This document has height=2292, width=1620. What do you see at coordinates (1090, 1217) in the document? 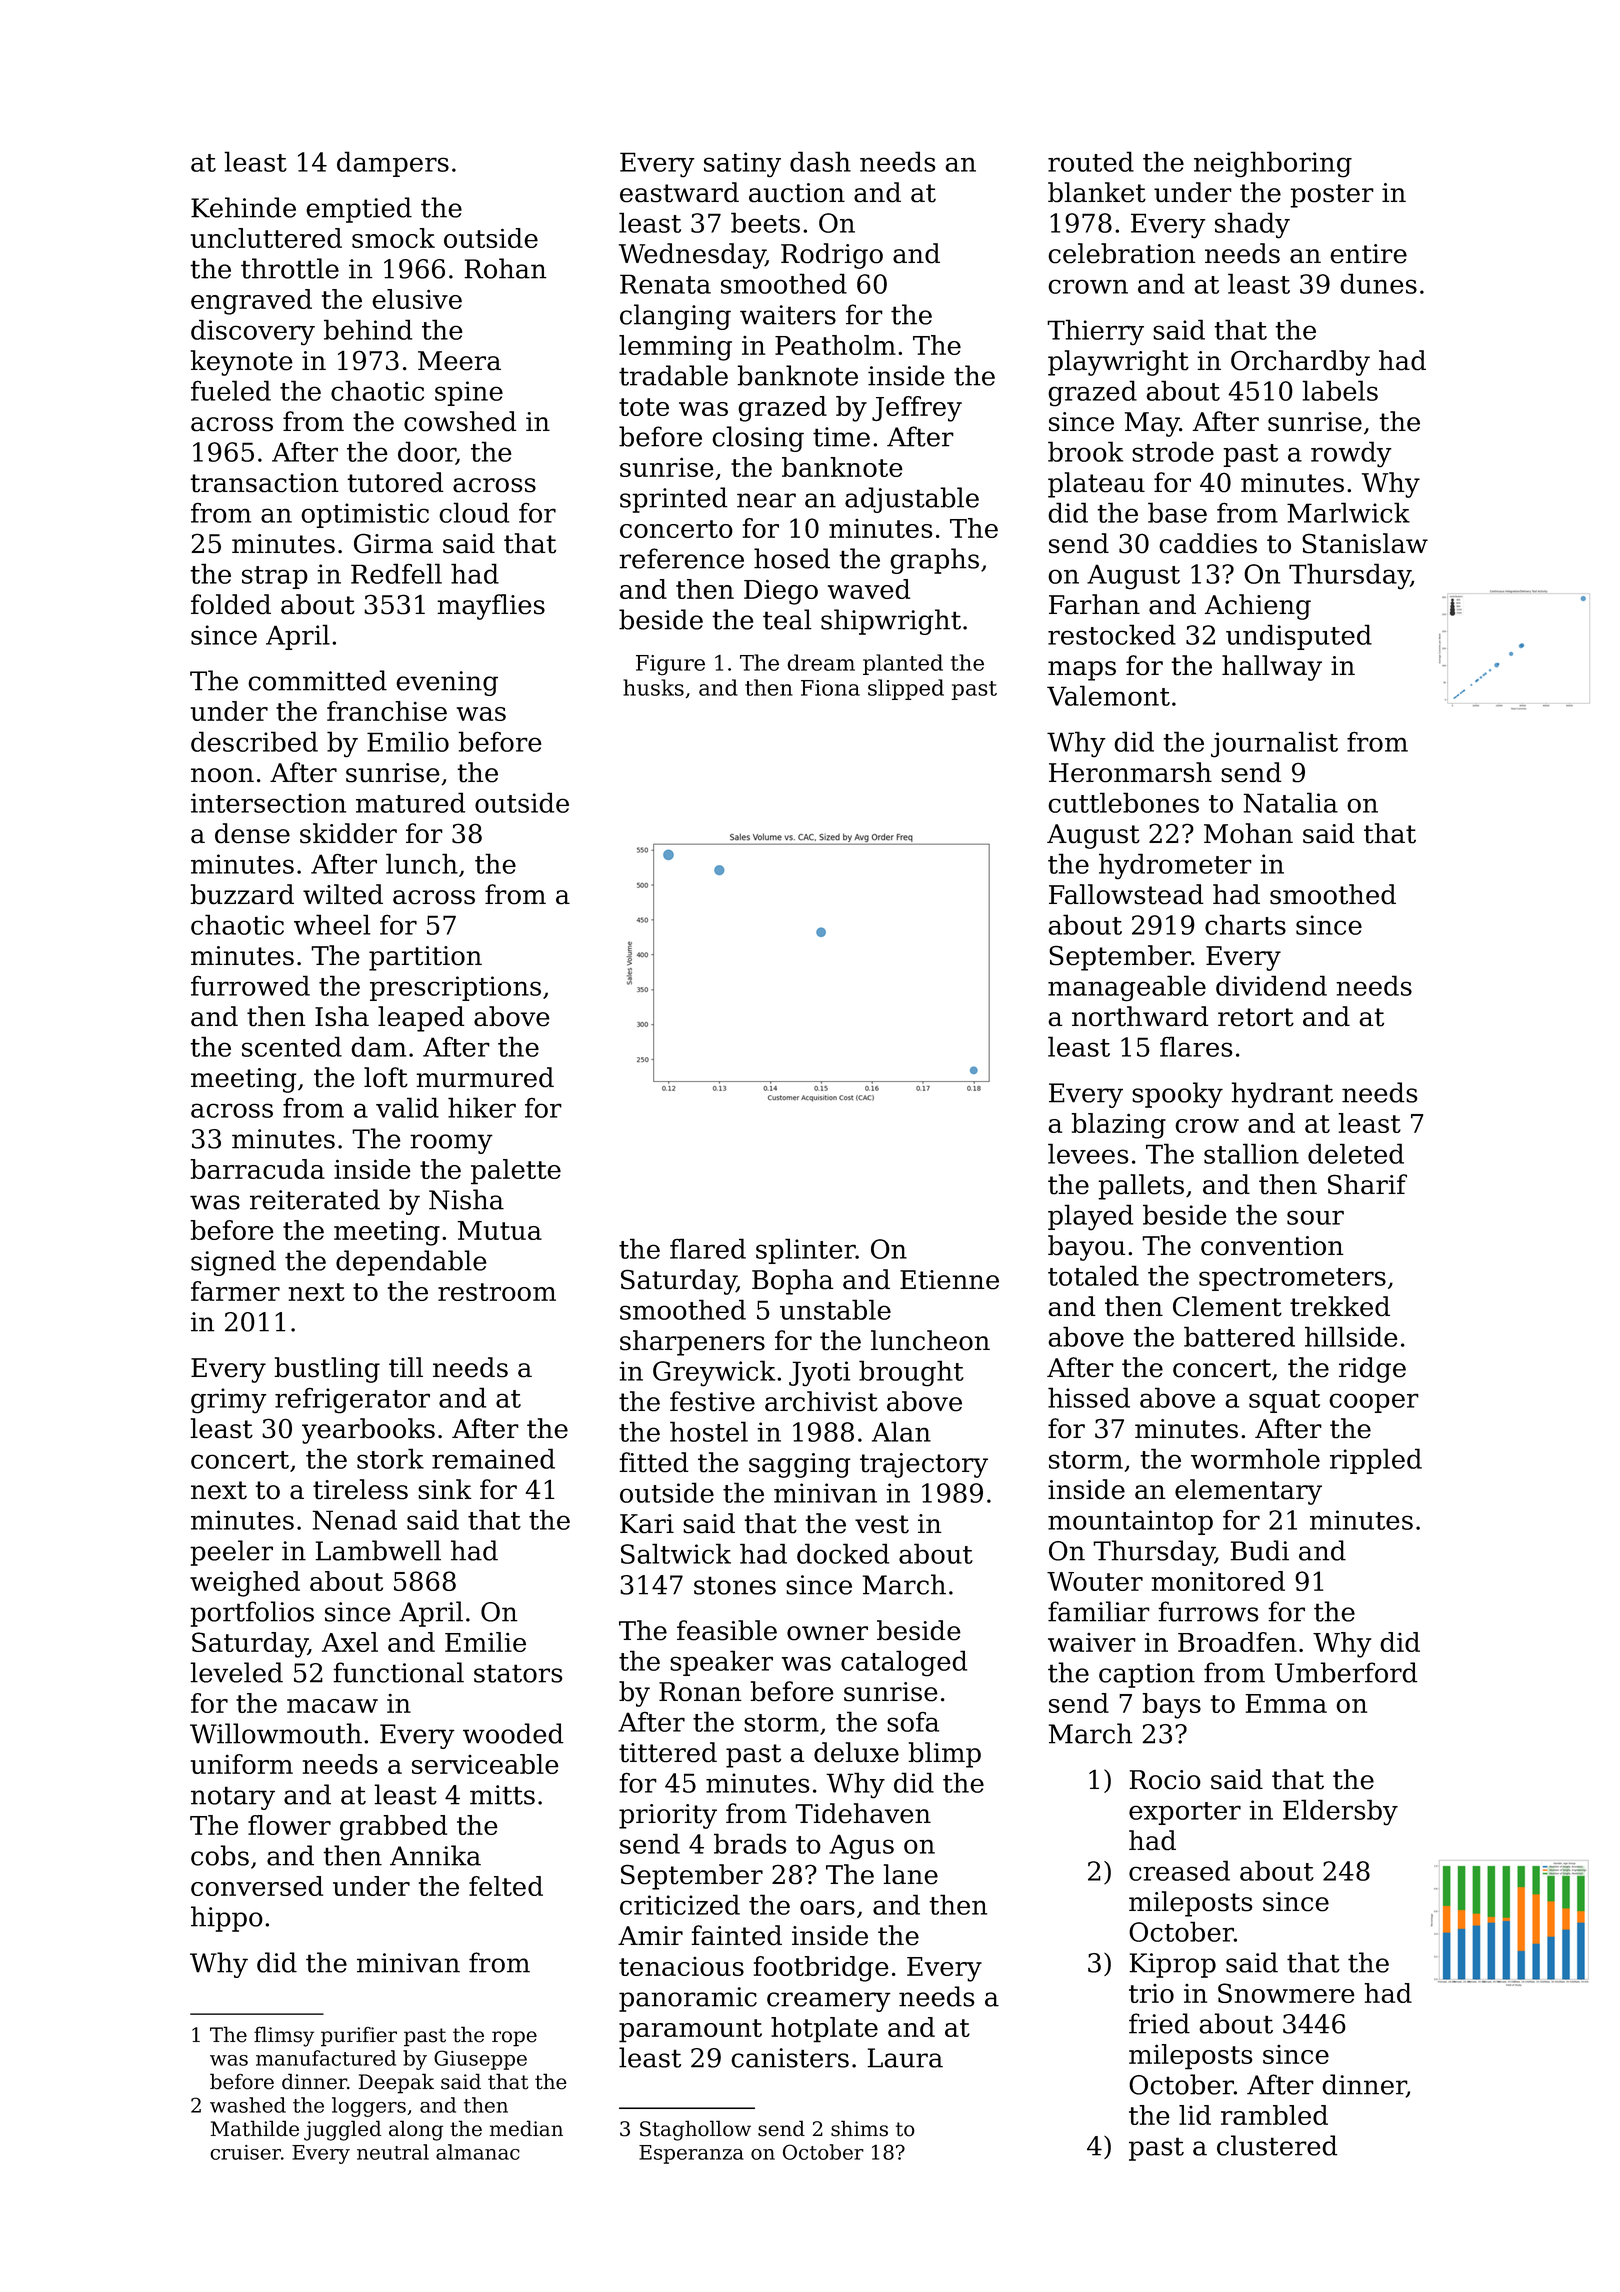
I see `played` at bounding box center [1090, 1217].
